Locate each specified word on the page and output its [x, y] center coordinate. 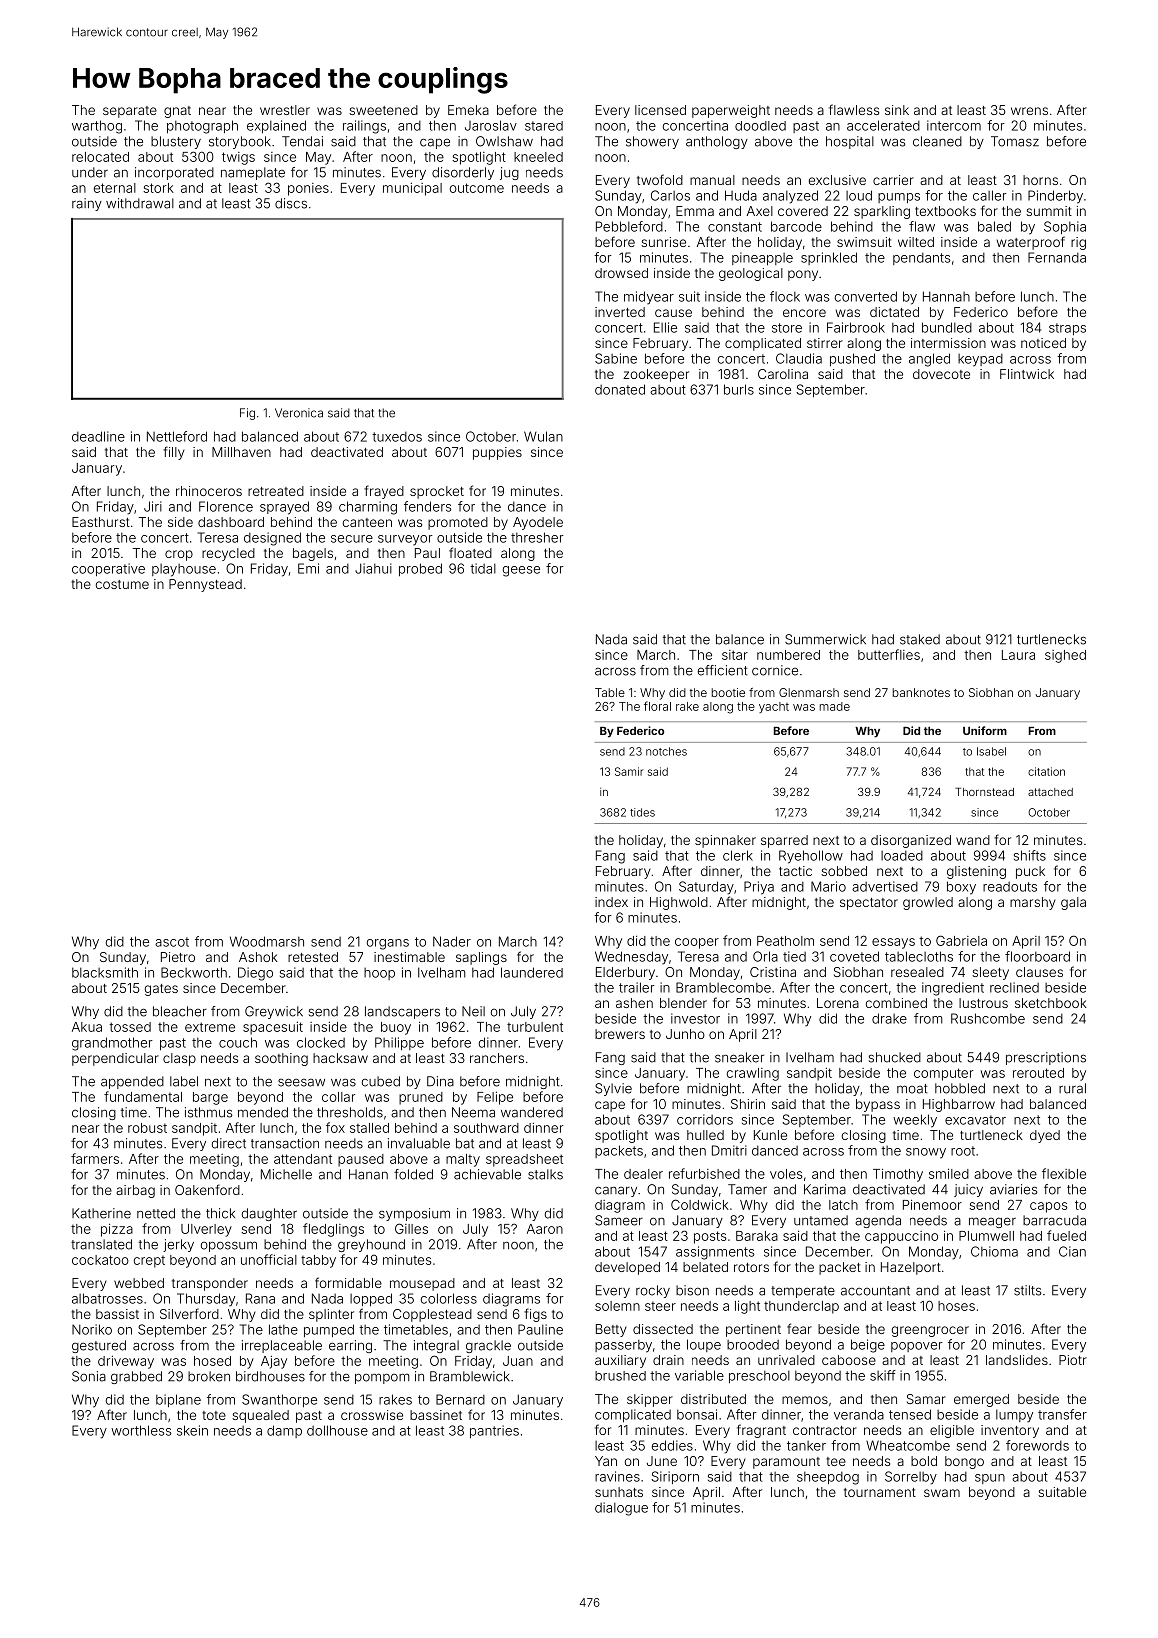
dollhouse [337, 1430]
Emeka [468, 110]
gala [1073, 903]
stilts [1027, 1290]
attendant [303, 1159]
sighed [1065, 656]
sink [897, 110]
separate [130, 112]
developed [627, 1268]
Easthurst [101, 522]
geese [521, 571]
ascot [172, 942]
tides [642, 812]
